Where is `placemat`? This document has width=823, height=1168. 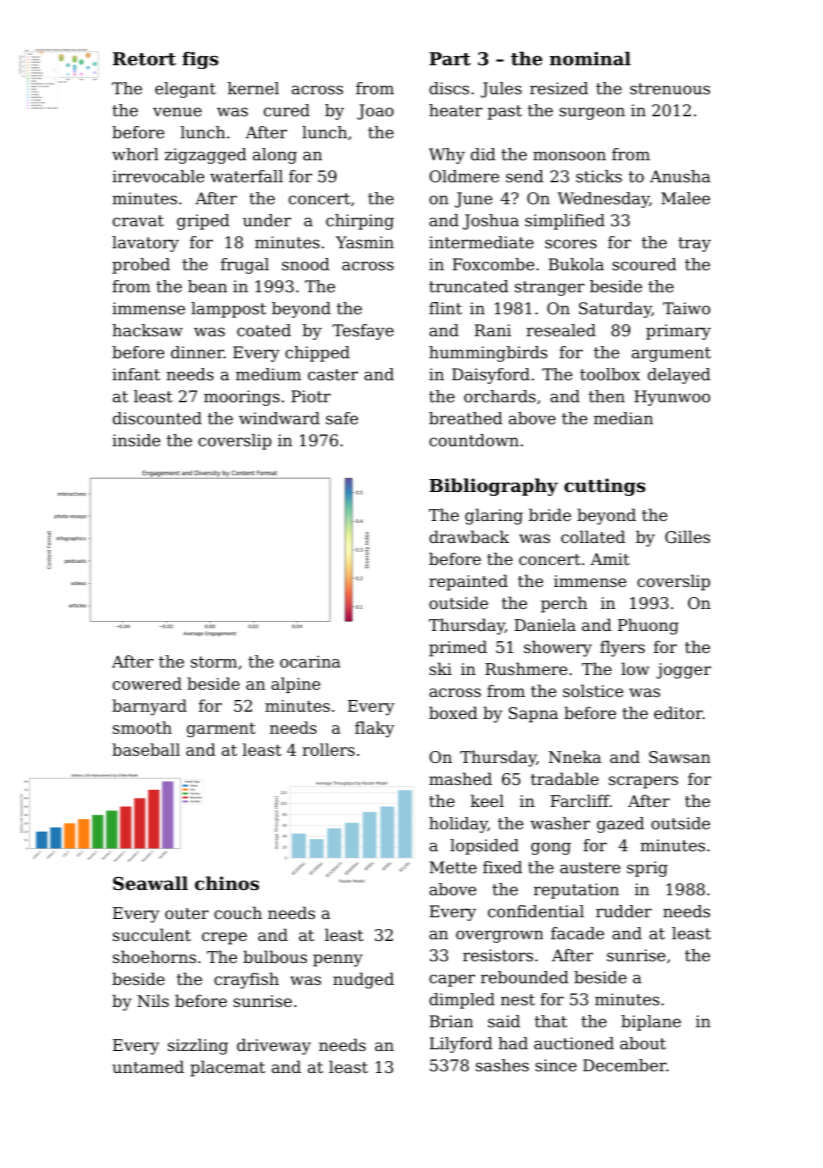 placemat is located at coordinates (227, 1068).
